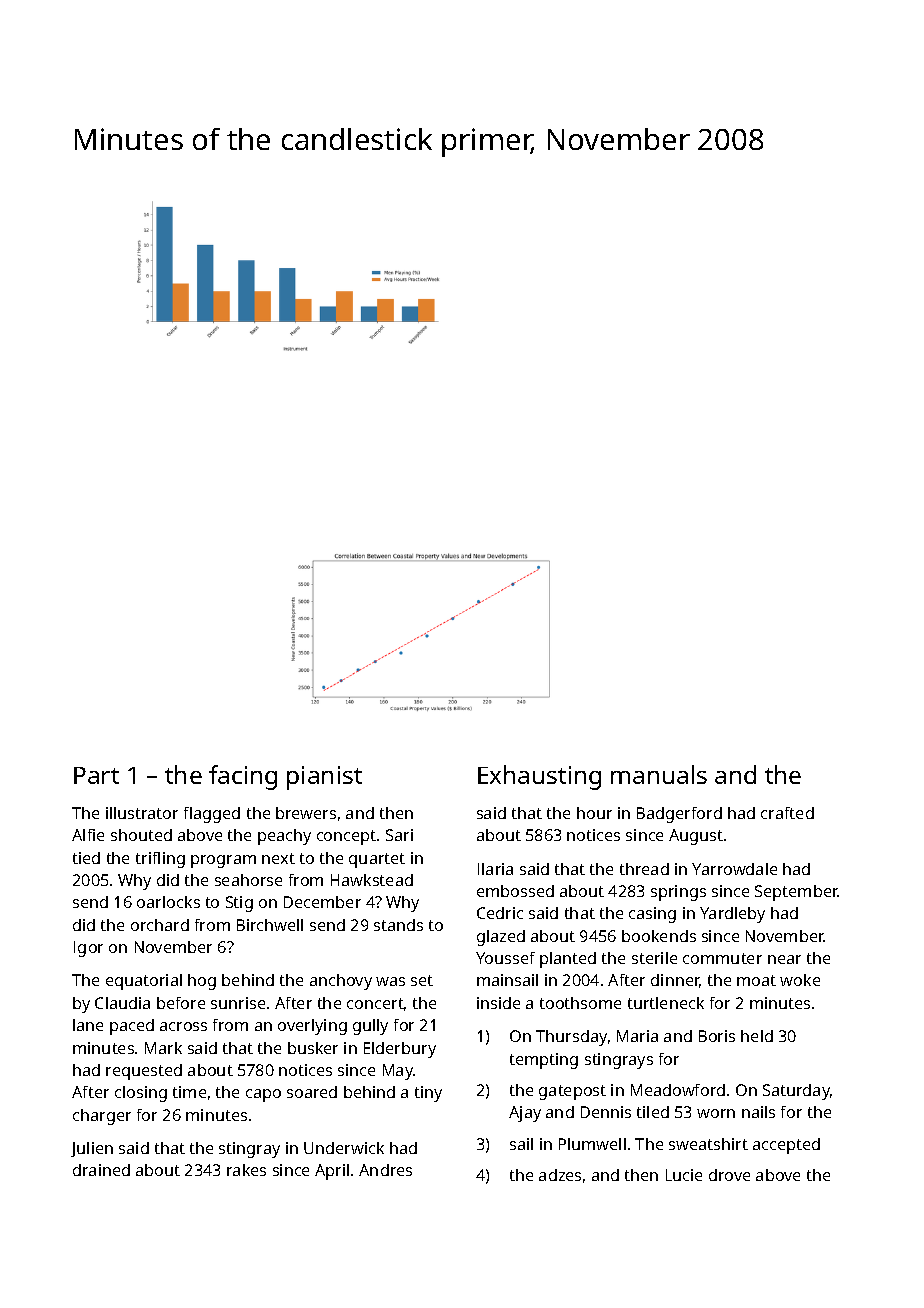 The height and width of the image is (1308, 924). Describe the element at coordinates (377, 860) in the image. I see `quartet` at that location.
